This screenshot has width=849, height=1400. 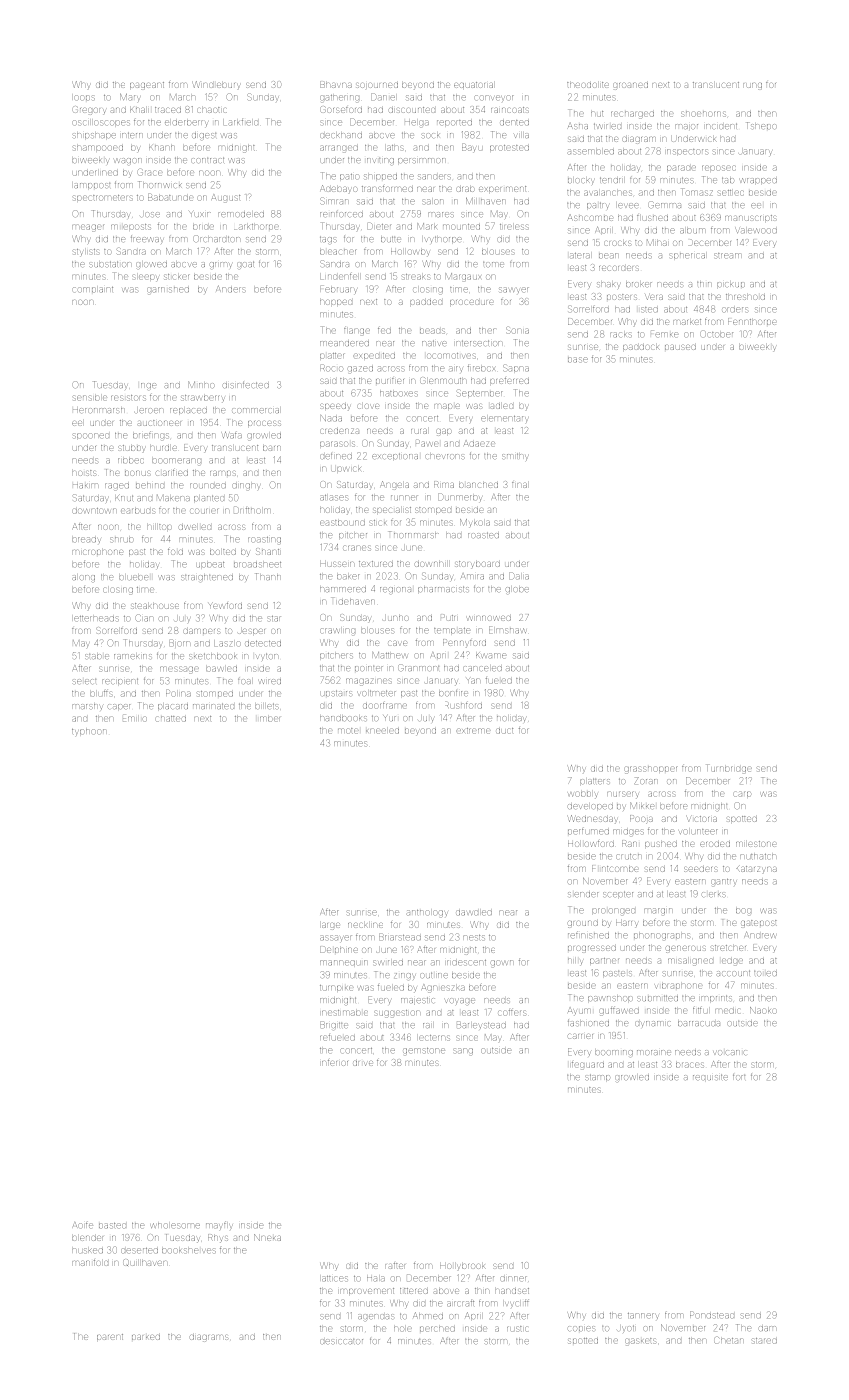 What do you see at coordinates (376, 1278) in the screenshot?
I see `Hala` at bounding box center [376, 1278].
